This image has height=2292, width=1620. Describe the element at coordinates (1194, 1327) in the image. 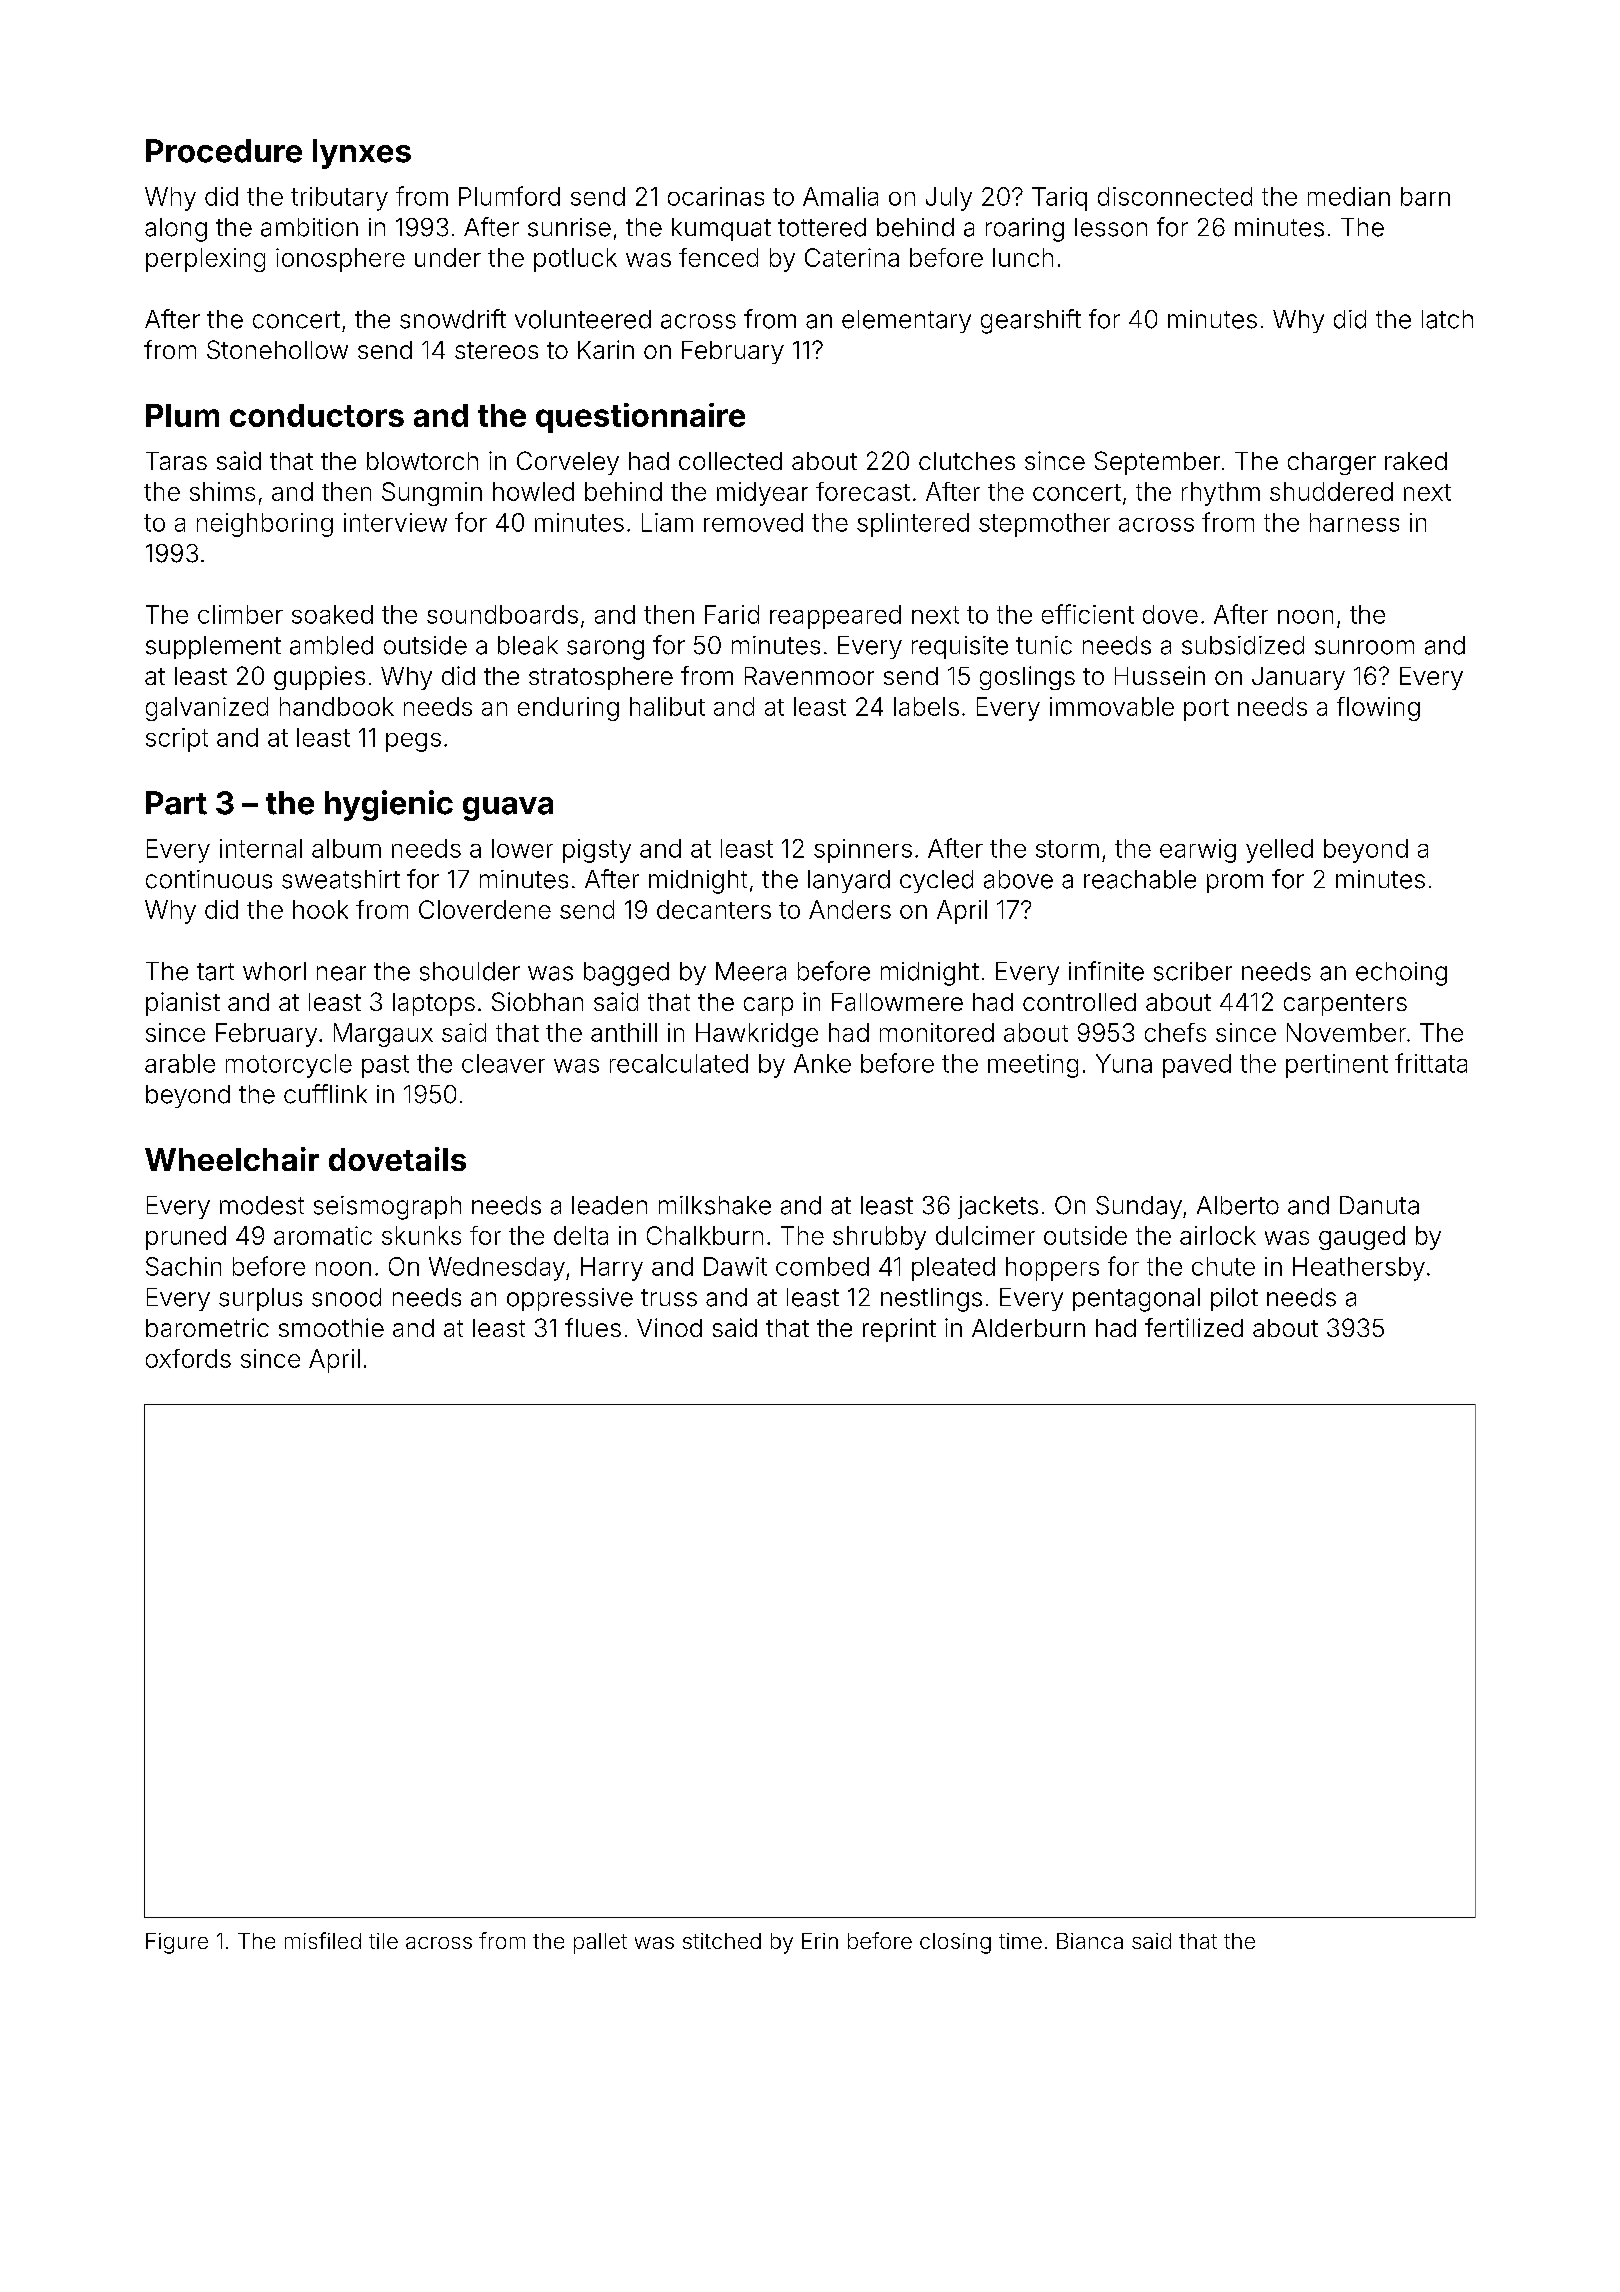

I see `fertilized` at that location.
